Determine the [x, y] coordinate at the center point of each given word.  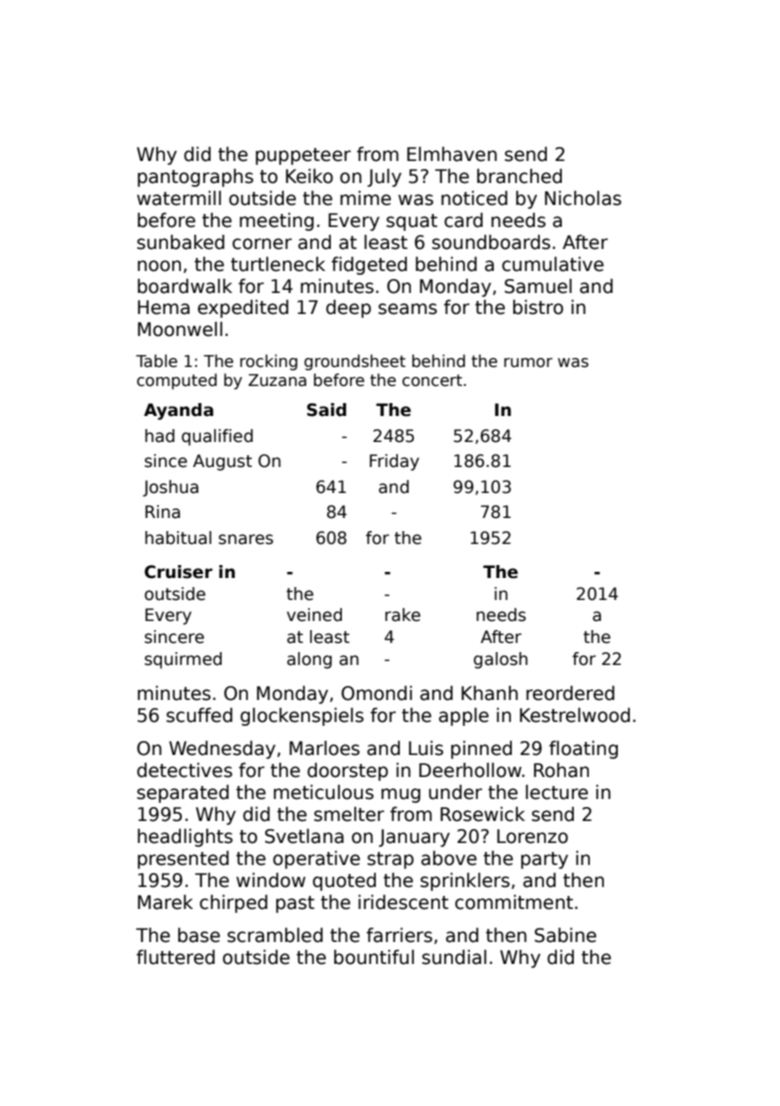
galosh [501, 660]
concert [432, 380]
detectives [184, 770]
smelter [349, 814]
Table [156, 360]
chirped [233, 904]
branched [519, 176]
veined [314, 615]
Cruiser [179, 572]
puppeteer [303, 156]
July [384, 178]
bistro [538, 307]
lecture [557, 792]
